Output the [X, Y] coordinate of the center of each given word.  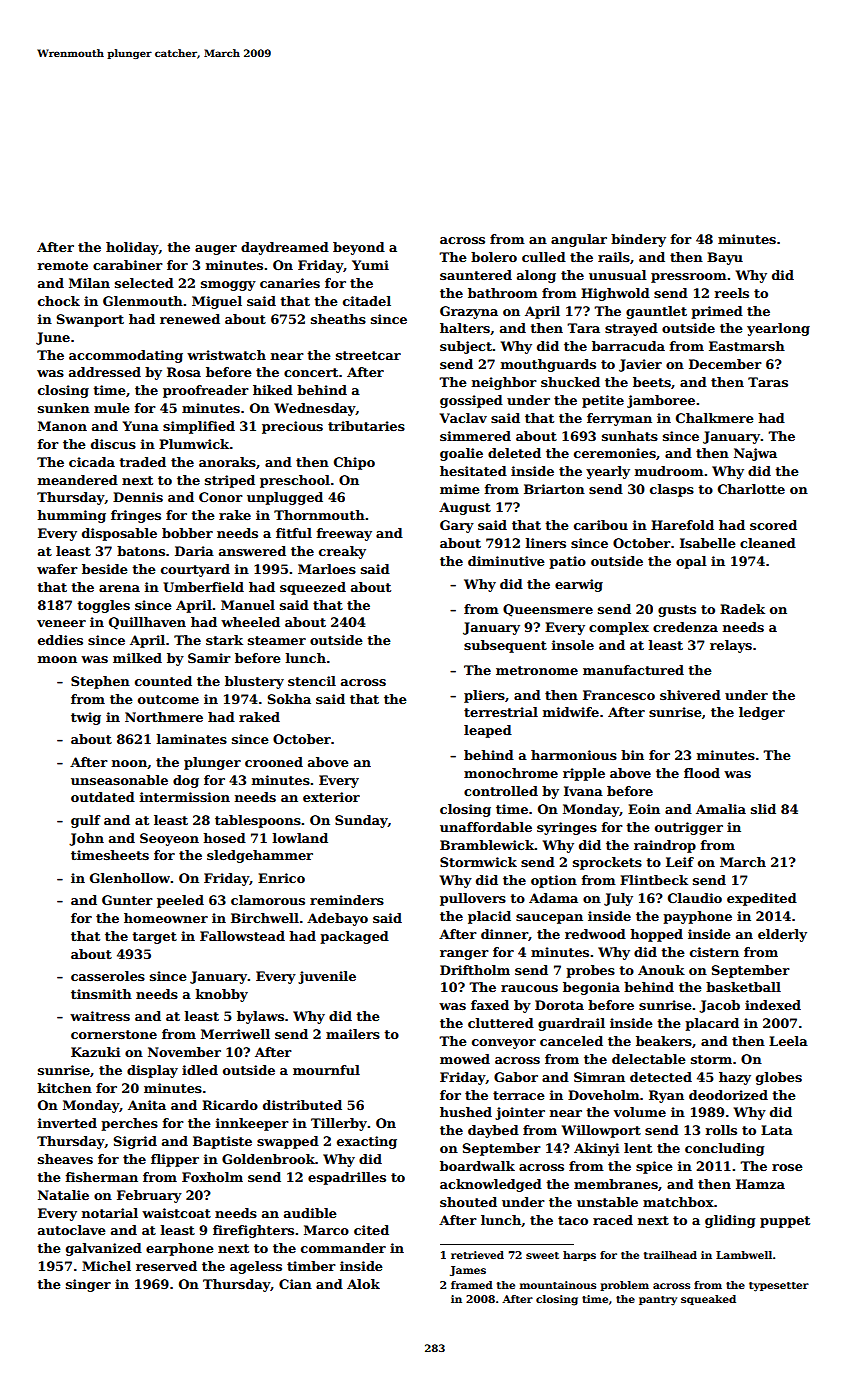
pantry [658, 1301]
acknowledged [491, 1185]
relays [731, 646]
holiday [132, 248]
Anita [147, 1105]
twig [86, 718]
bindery [638, 240]
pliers [484, 696]
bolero [494, 257]
